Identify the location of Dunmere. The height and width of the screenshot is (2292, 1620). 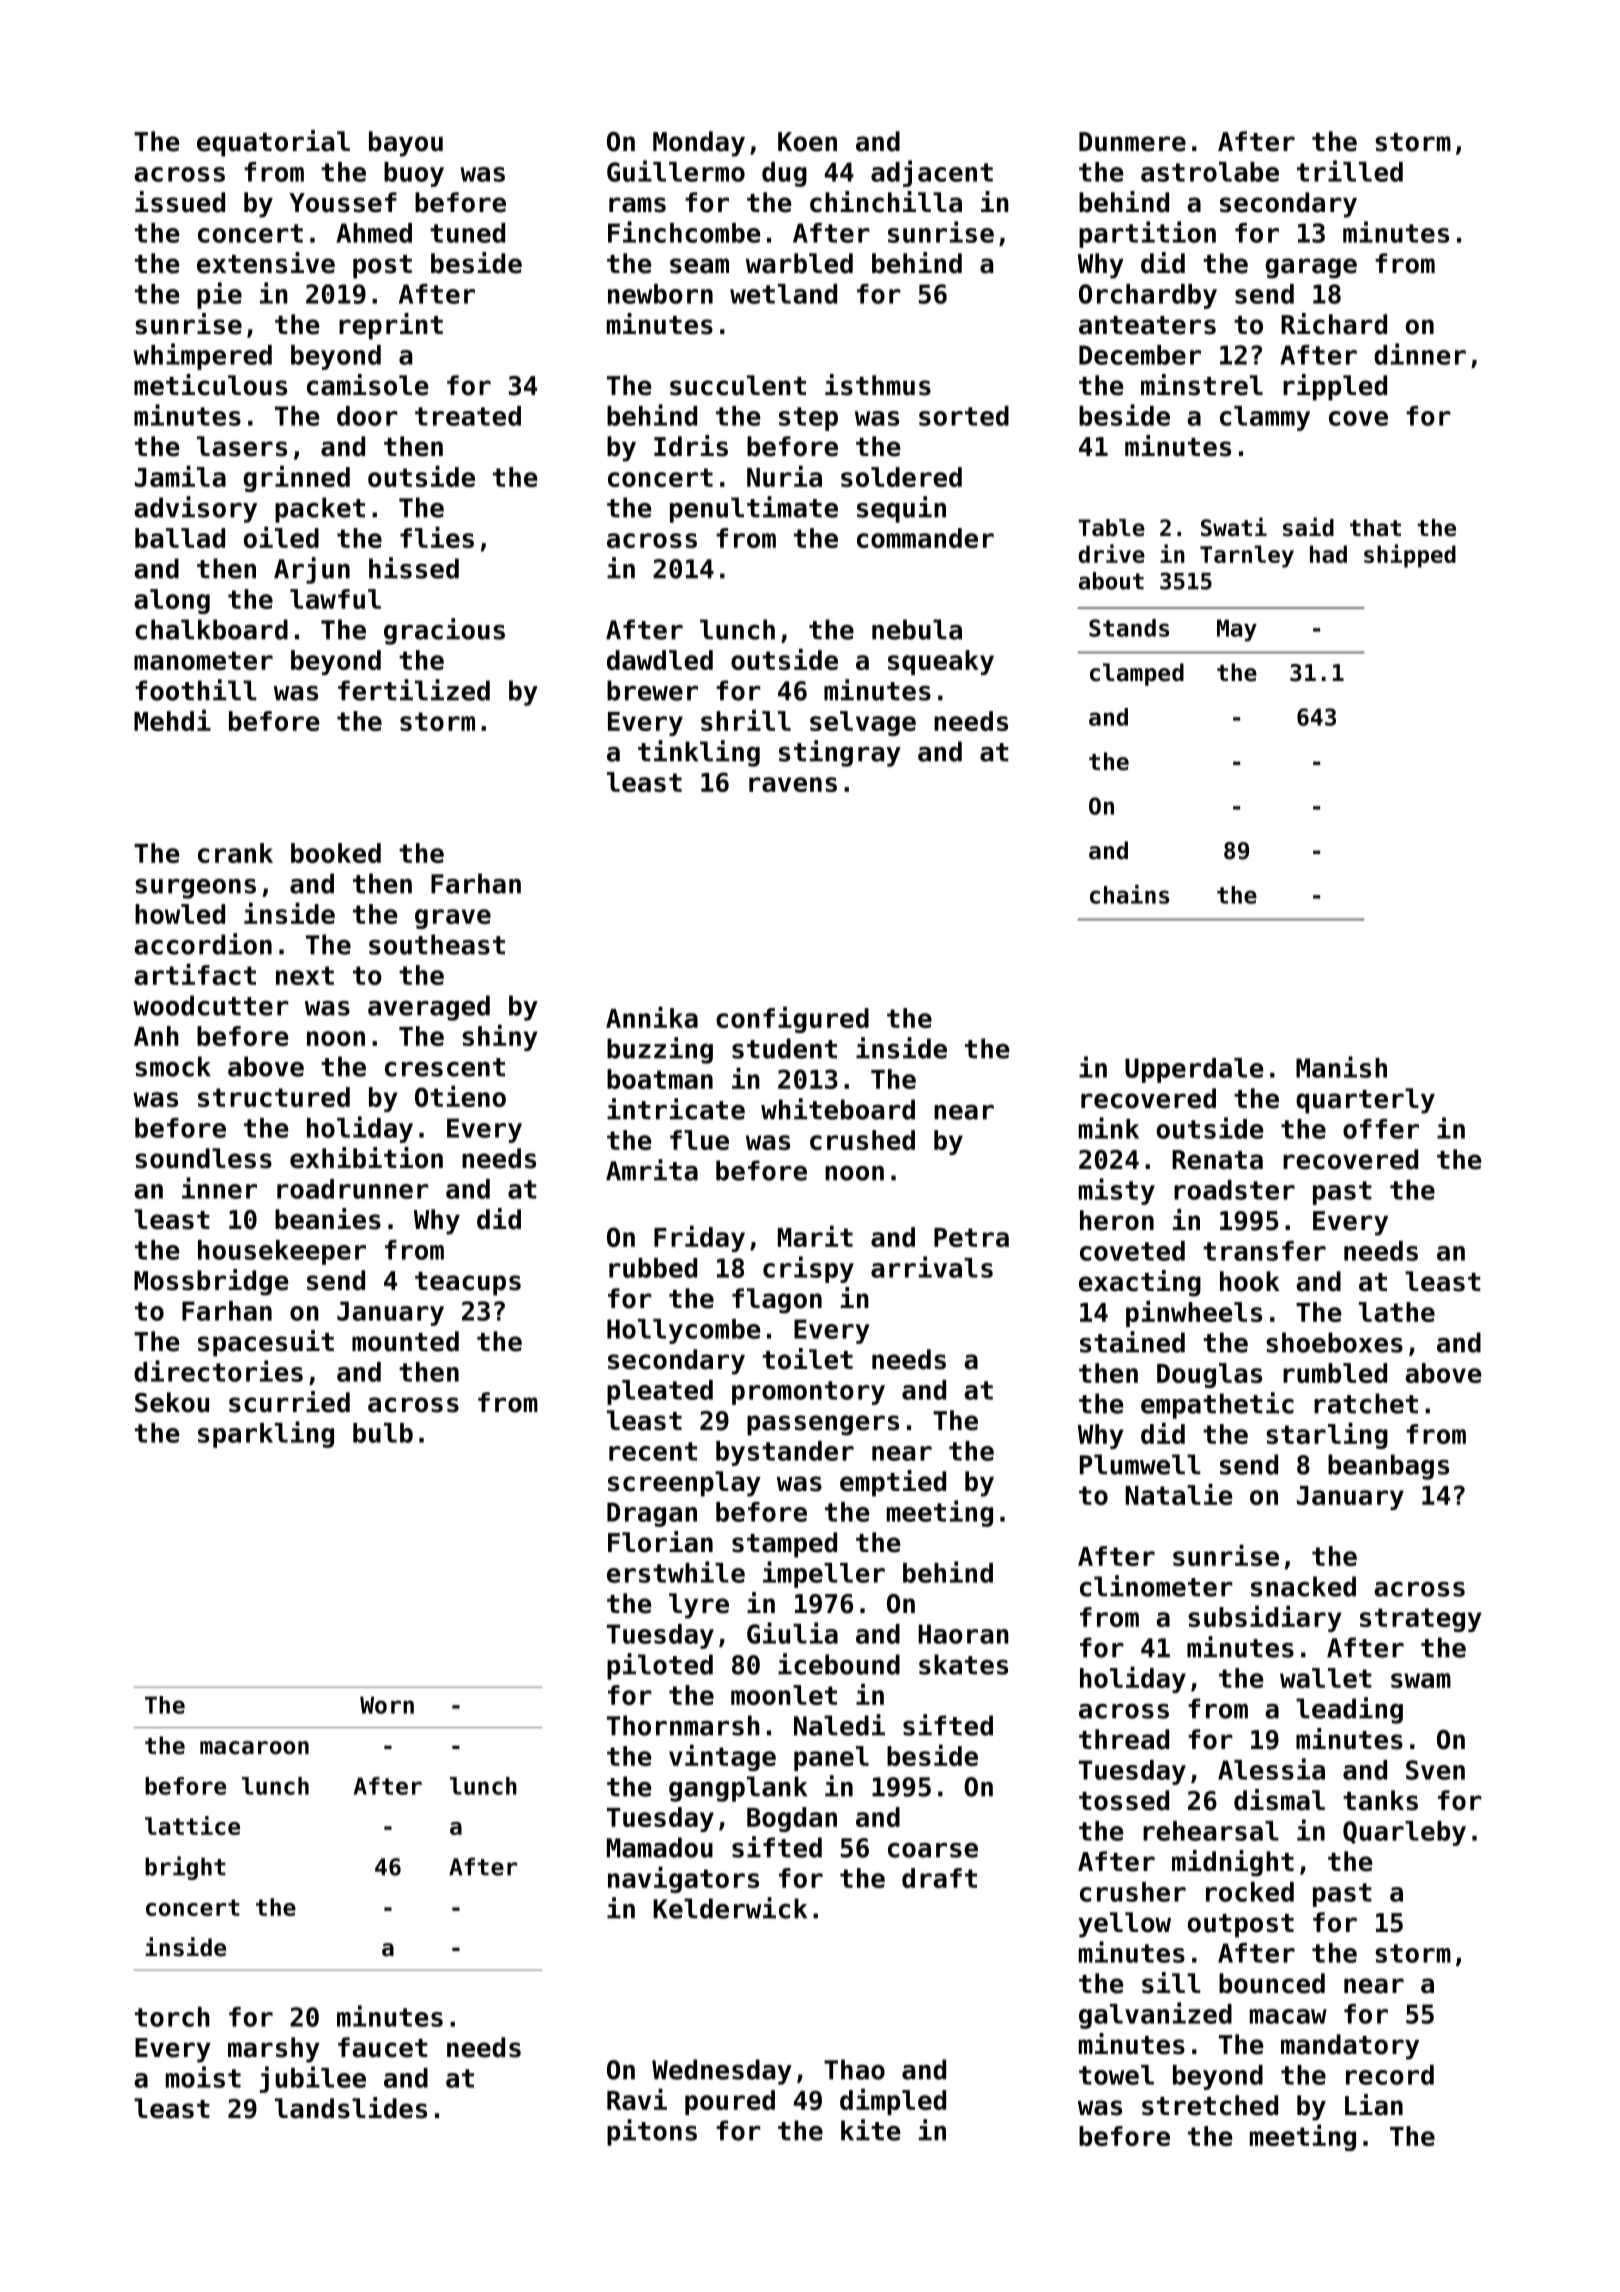
(1132, 142).
